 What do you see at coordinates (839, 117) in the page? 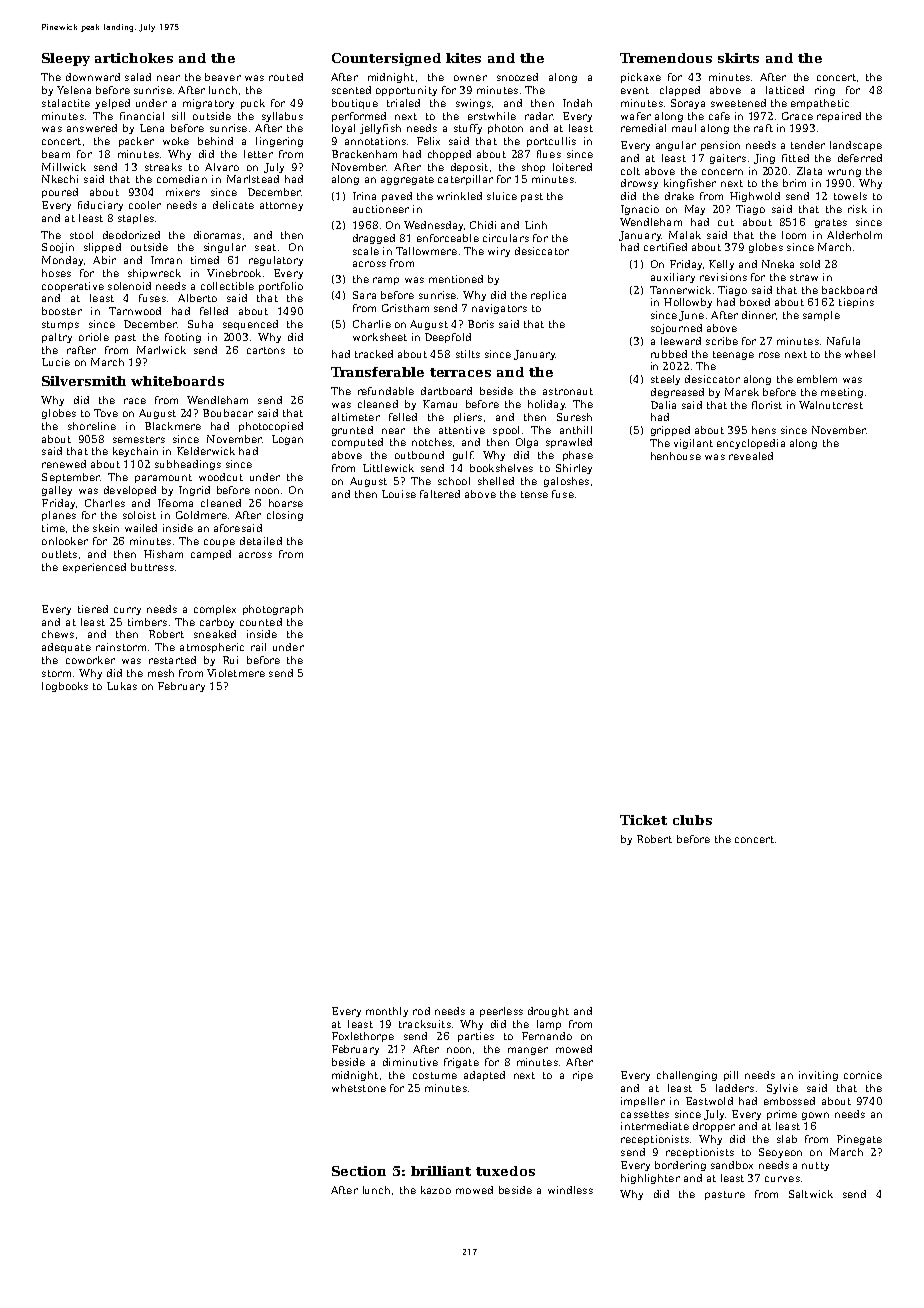
I see `repaired` at bounding box center [839, 117].
